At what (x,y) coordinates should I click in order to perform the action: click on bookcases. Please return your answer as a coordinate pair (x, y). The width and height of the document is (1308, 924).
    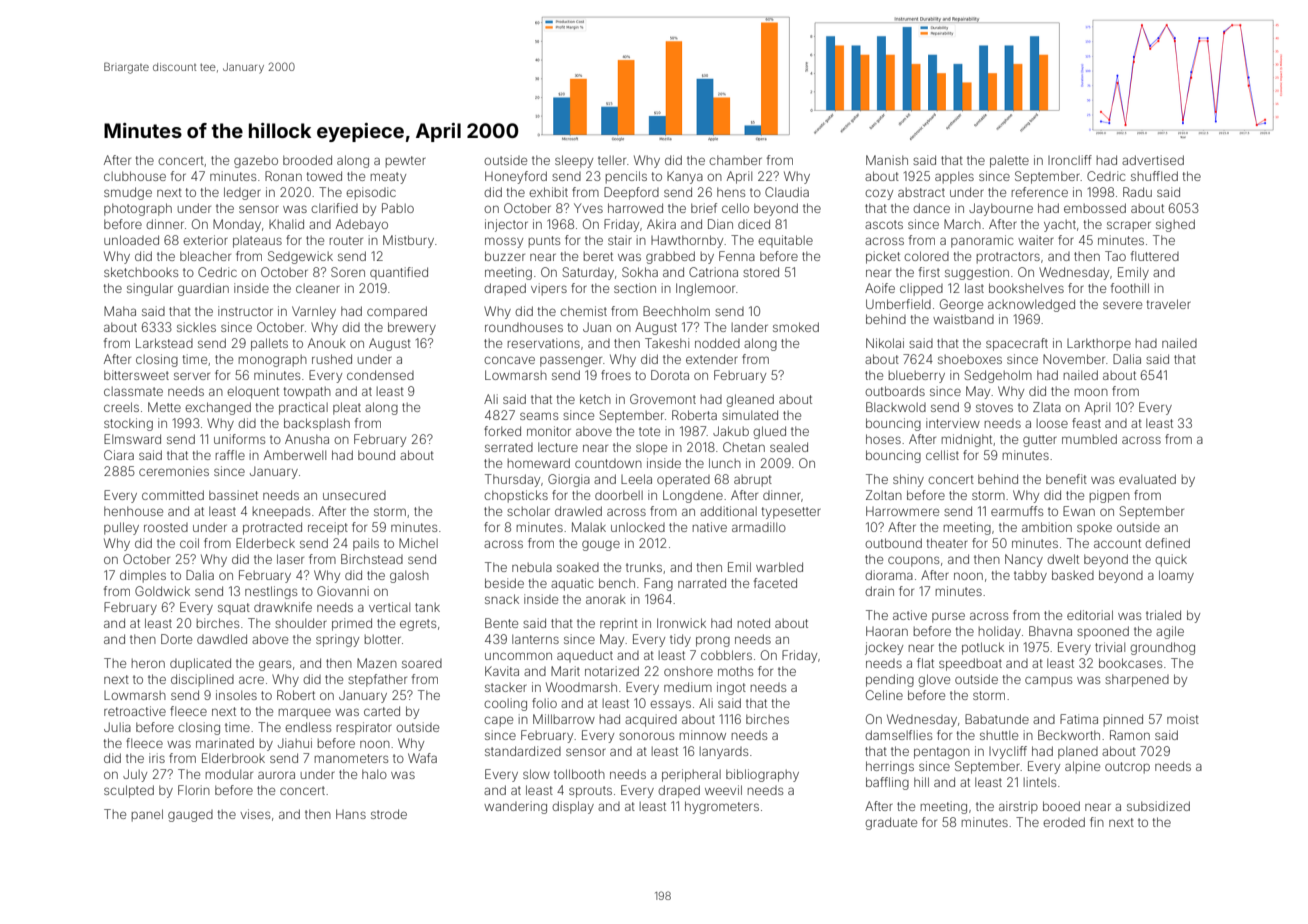
    Looking at the image, I should click on (1130, 663).
